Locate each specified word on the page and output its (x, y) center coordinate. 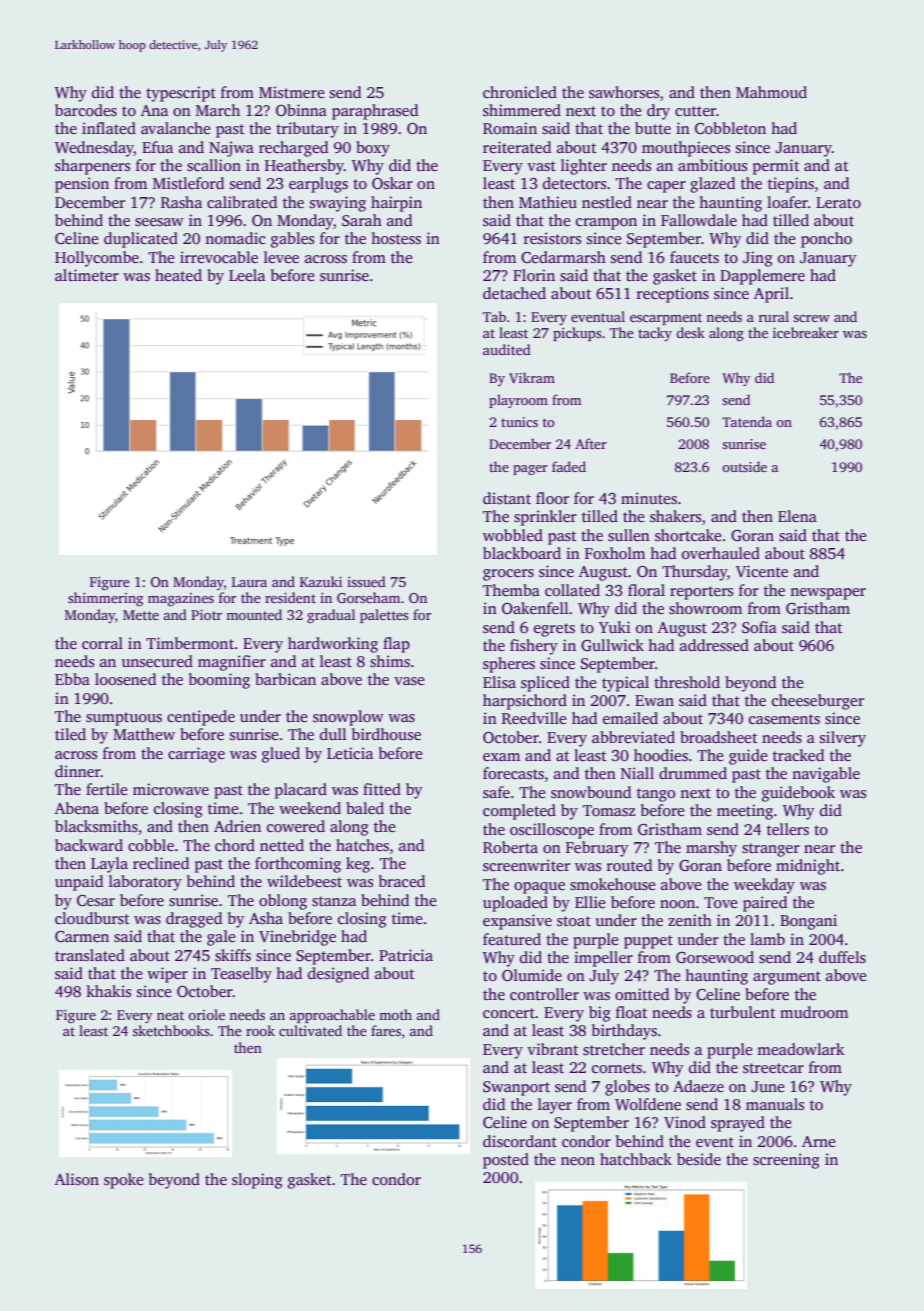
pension (82, 185)
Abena (77, 808)
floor (552, 498)
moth (395, 1014)
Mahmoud (771, 92)
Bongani (808, 922)
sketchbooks (171, 1030)
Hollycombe (97, 259)
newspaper (828, 594)
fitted (382, 789)
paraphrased (375, 112)
